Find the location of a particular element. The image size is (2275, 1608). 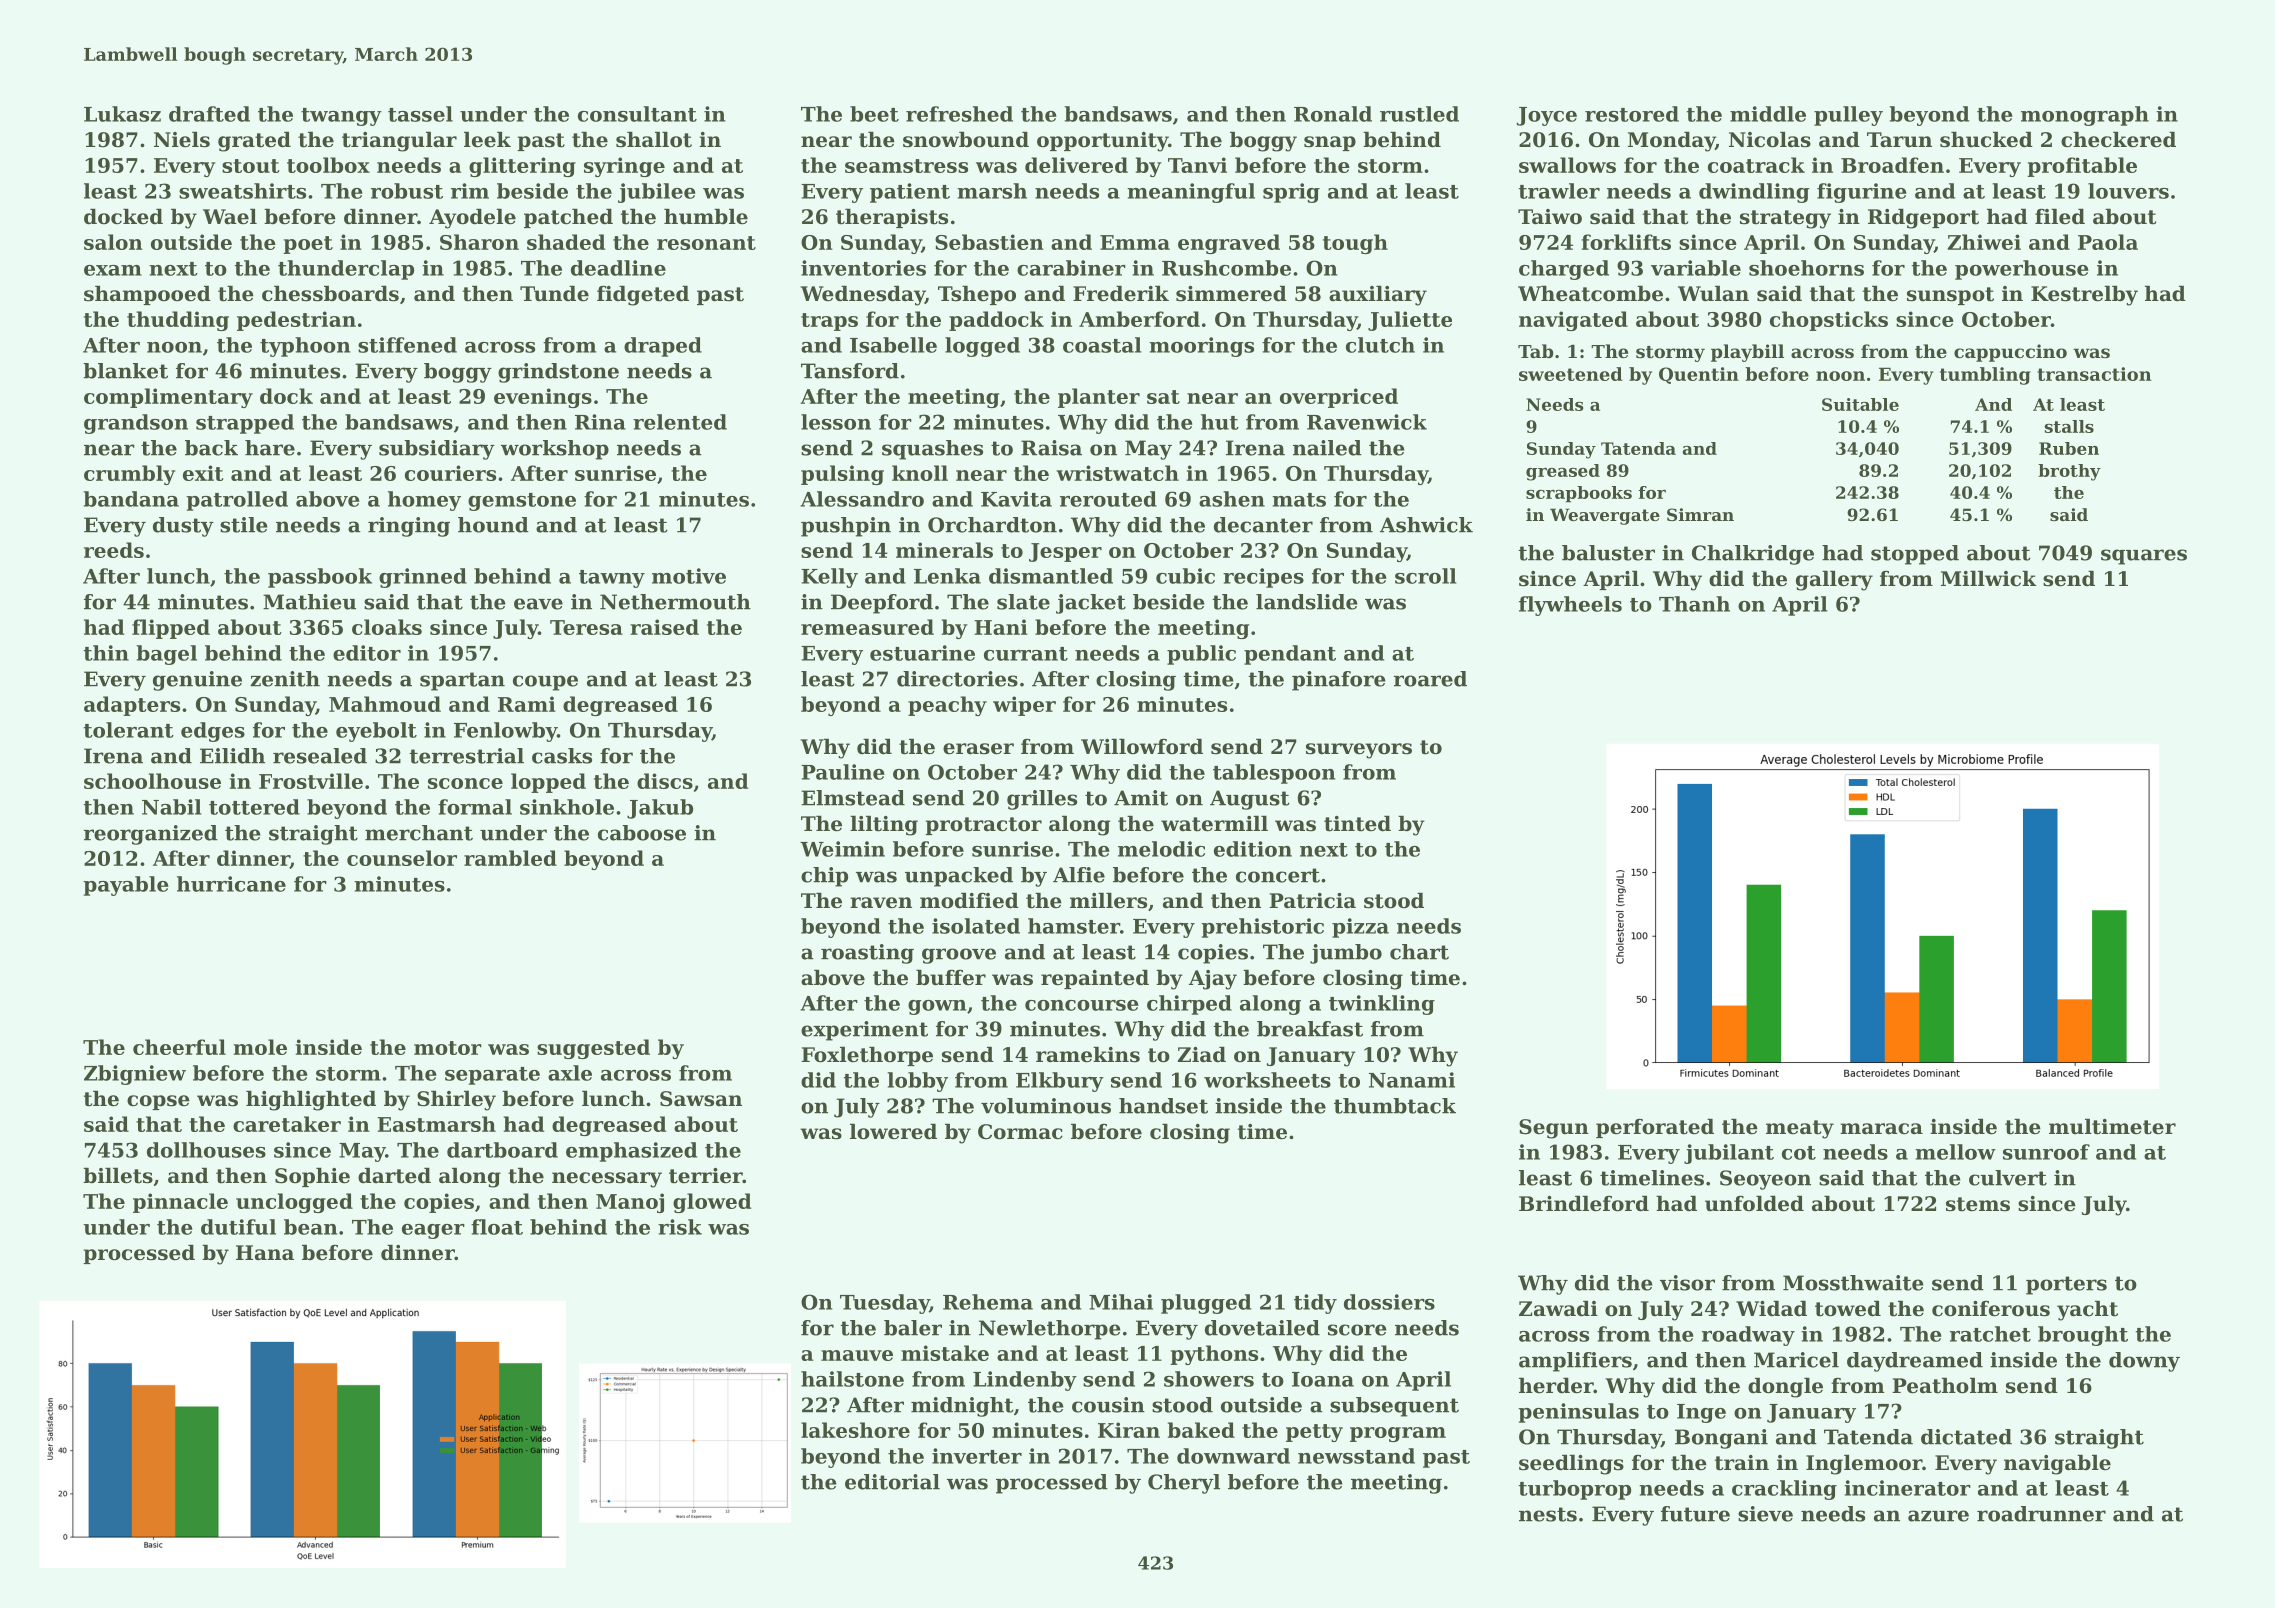

plugged is located at coordinates (1206, 1304).
